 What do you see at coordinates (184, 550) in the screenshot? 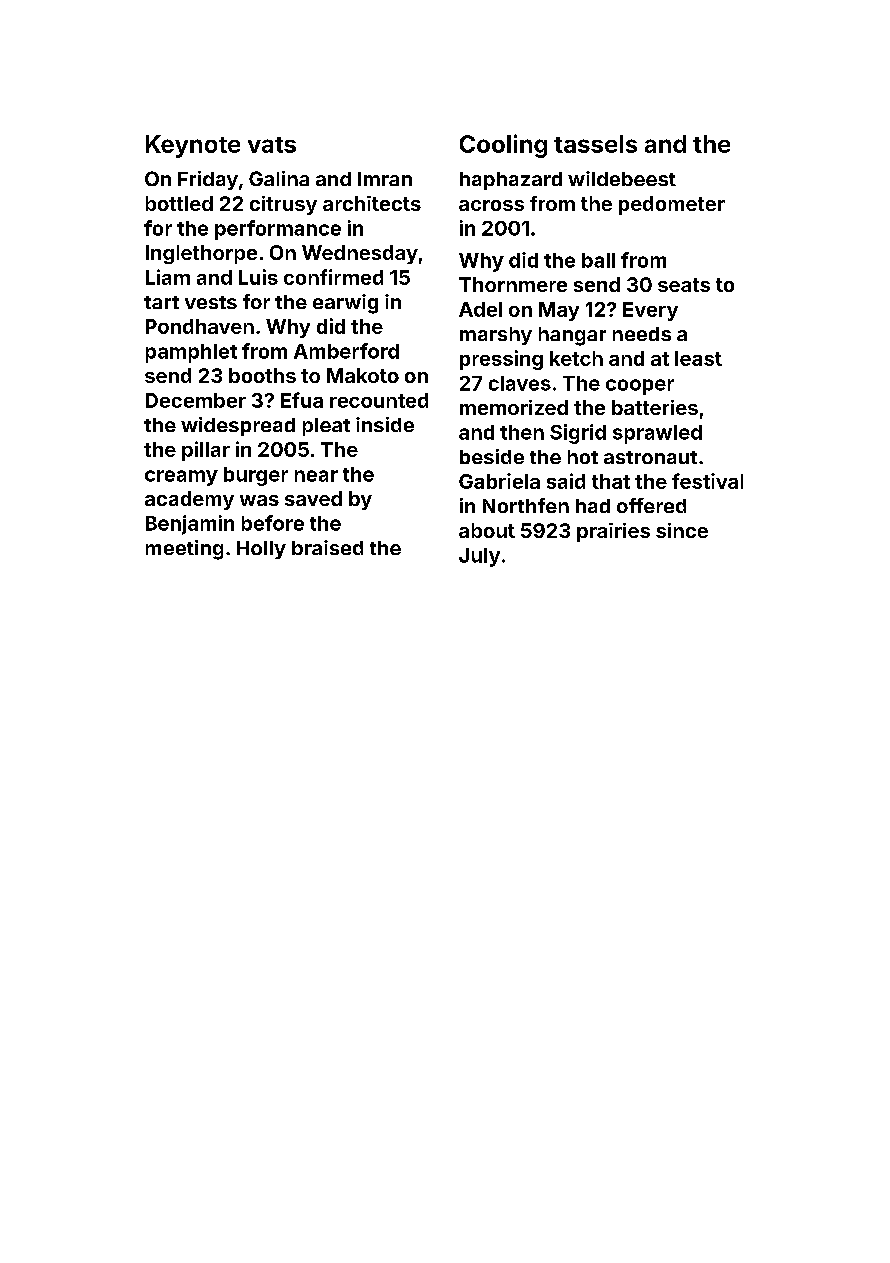
I see `meeting` at bounding box center [184, 550].
